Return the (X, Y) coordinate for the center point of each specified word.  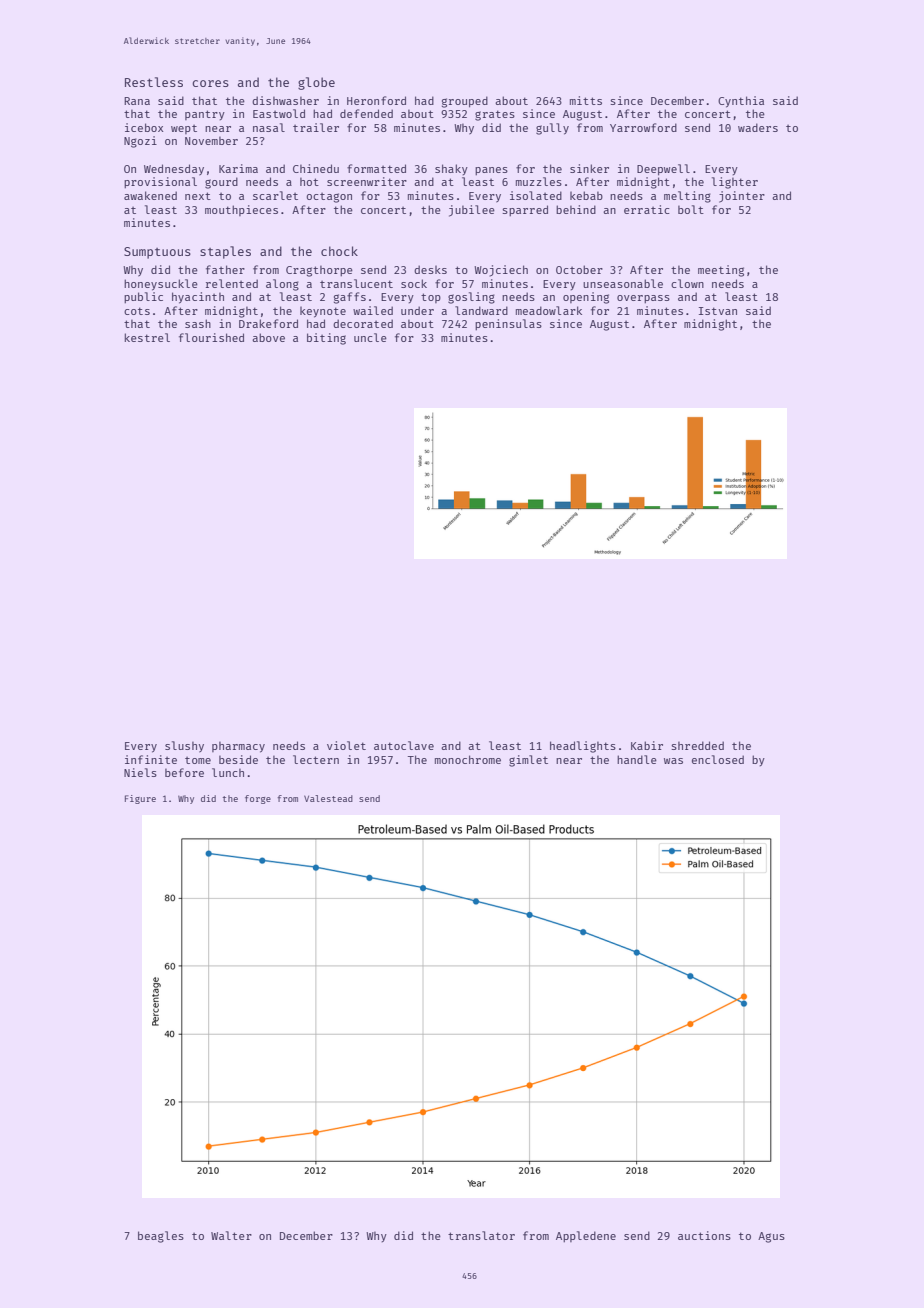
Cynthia (741, 102)
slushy (184, 747)
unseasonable (623, 283)
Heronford (376, 100)
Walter (231, 1235)
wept (184, 129)
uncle (370, 337)
